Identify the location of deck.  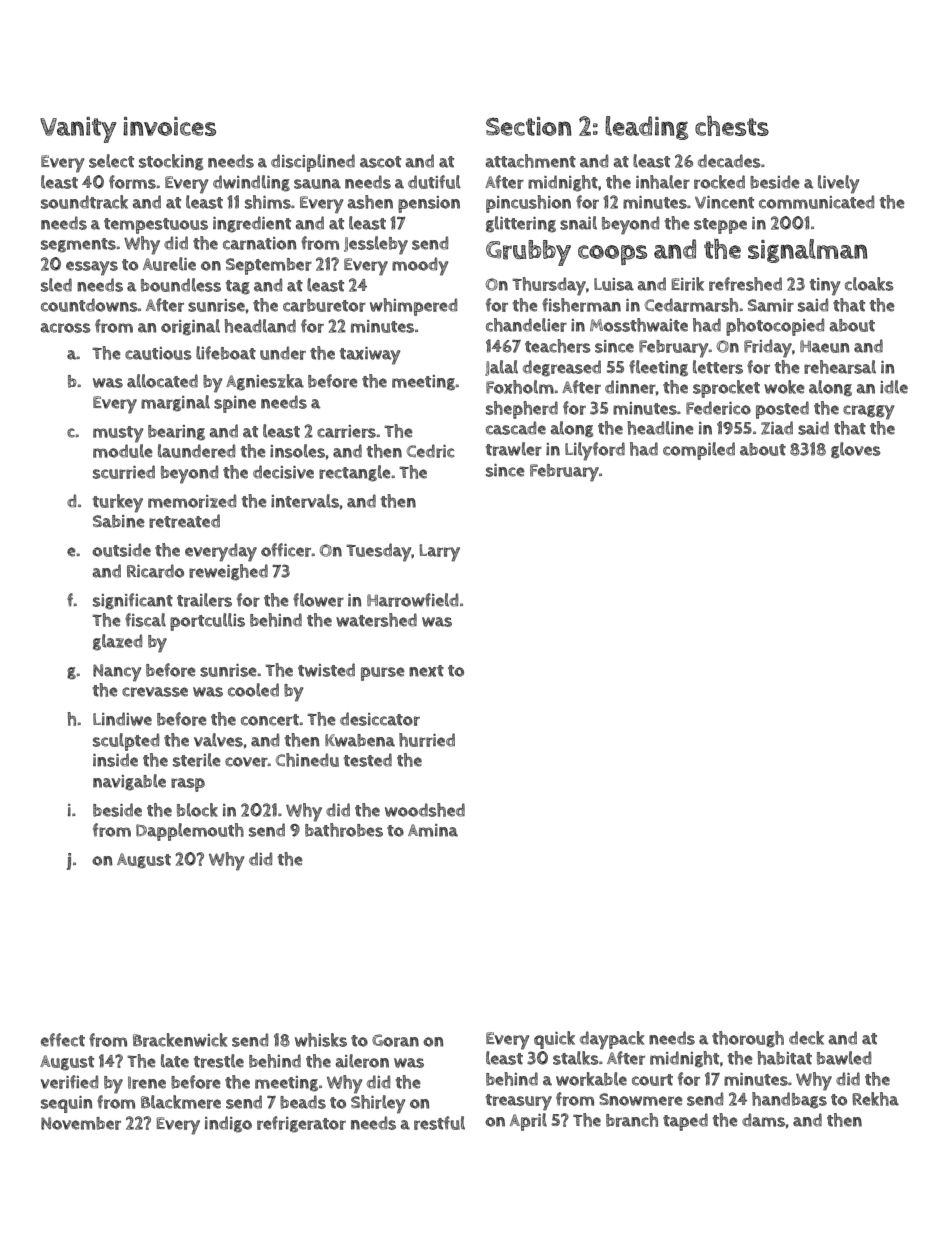
(806, 1038).
